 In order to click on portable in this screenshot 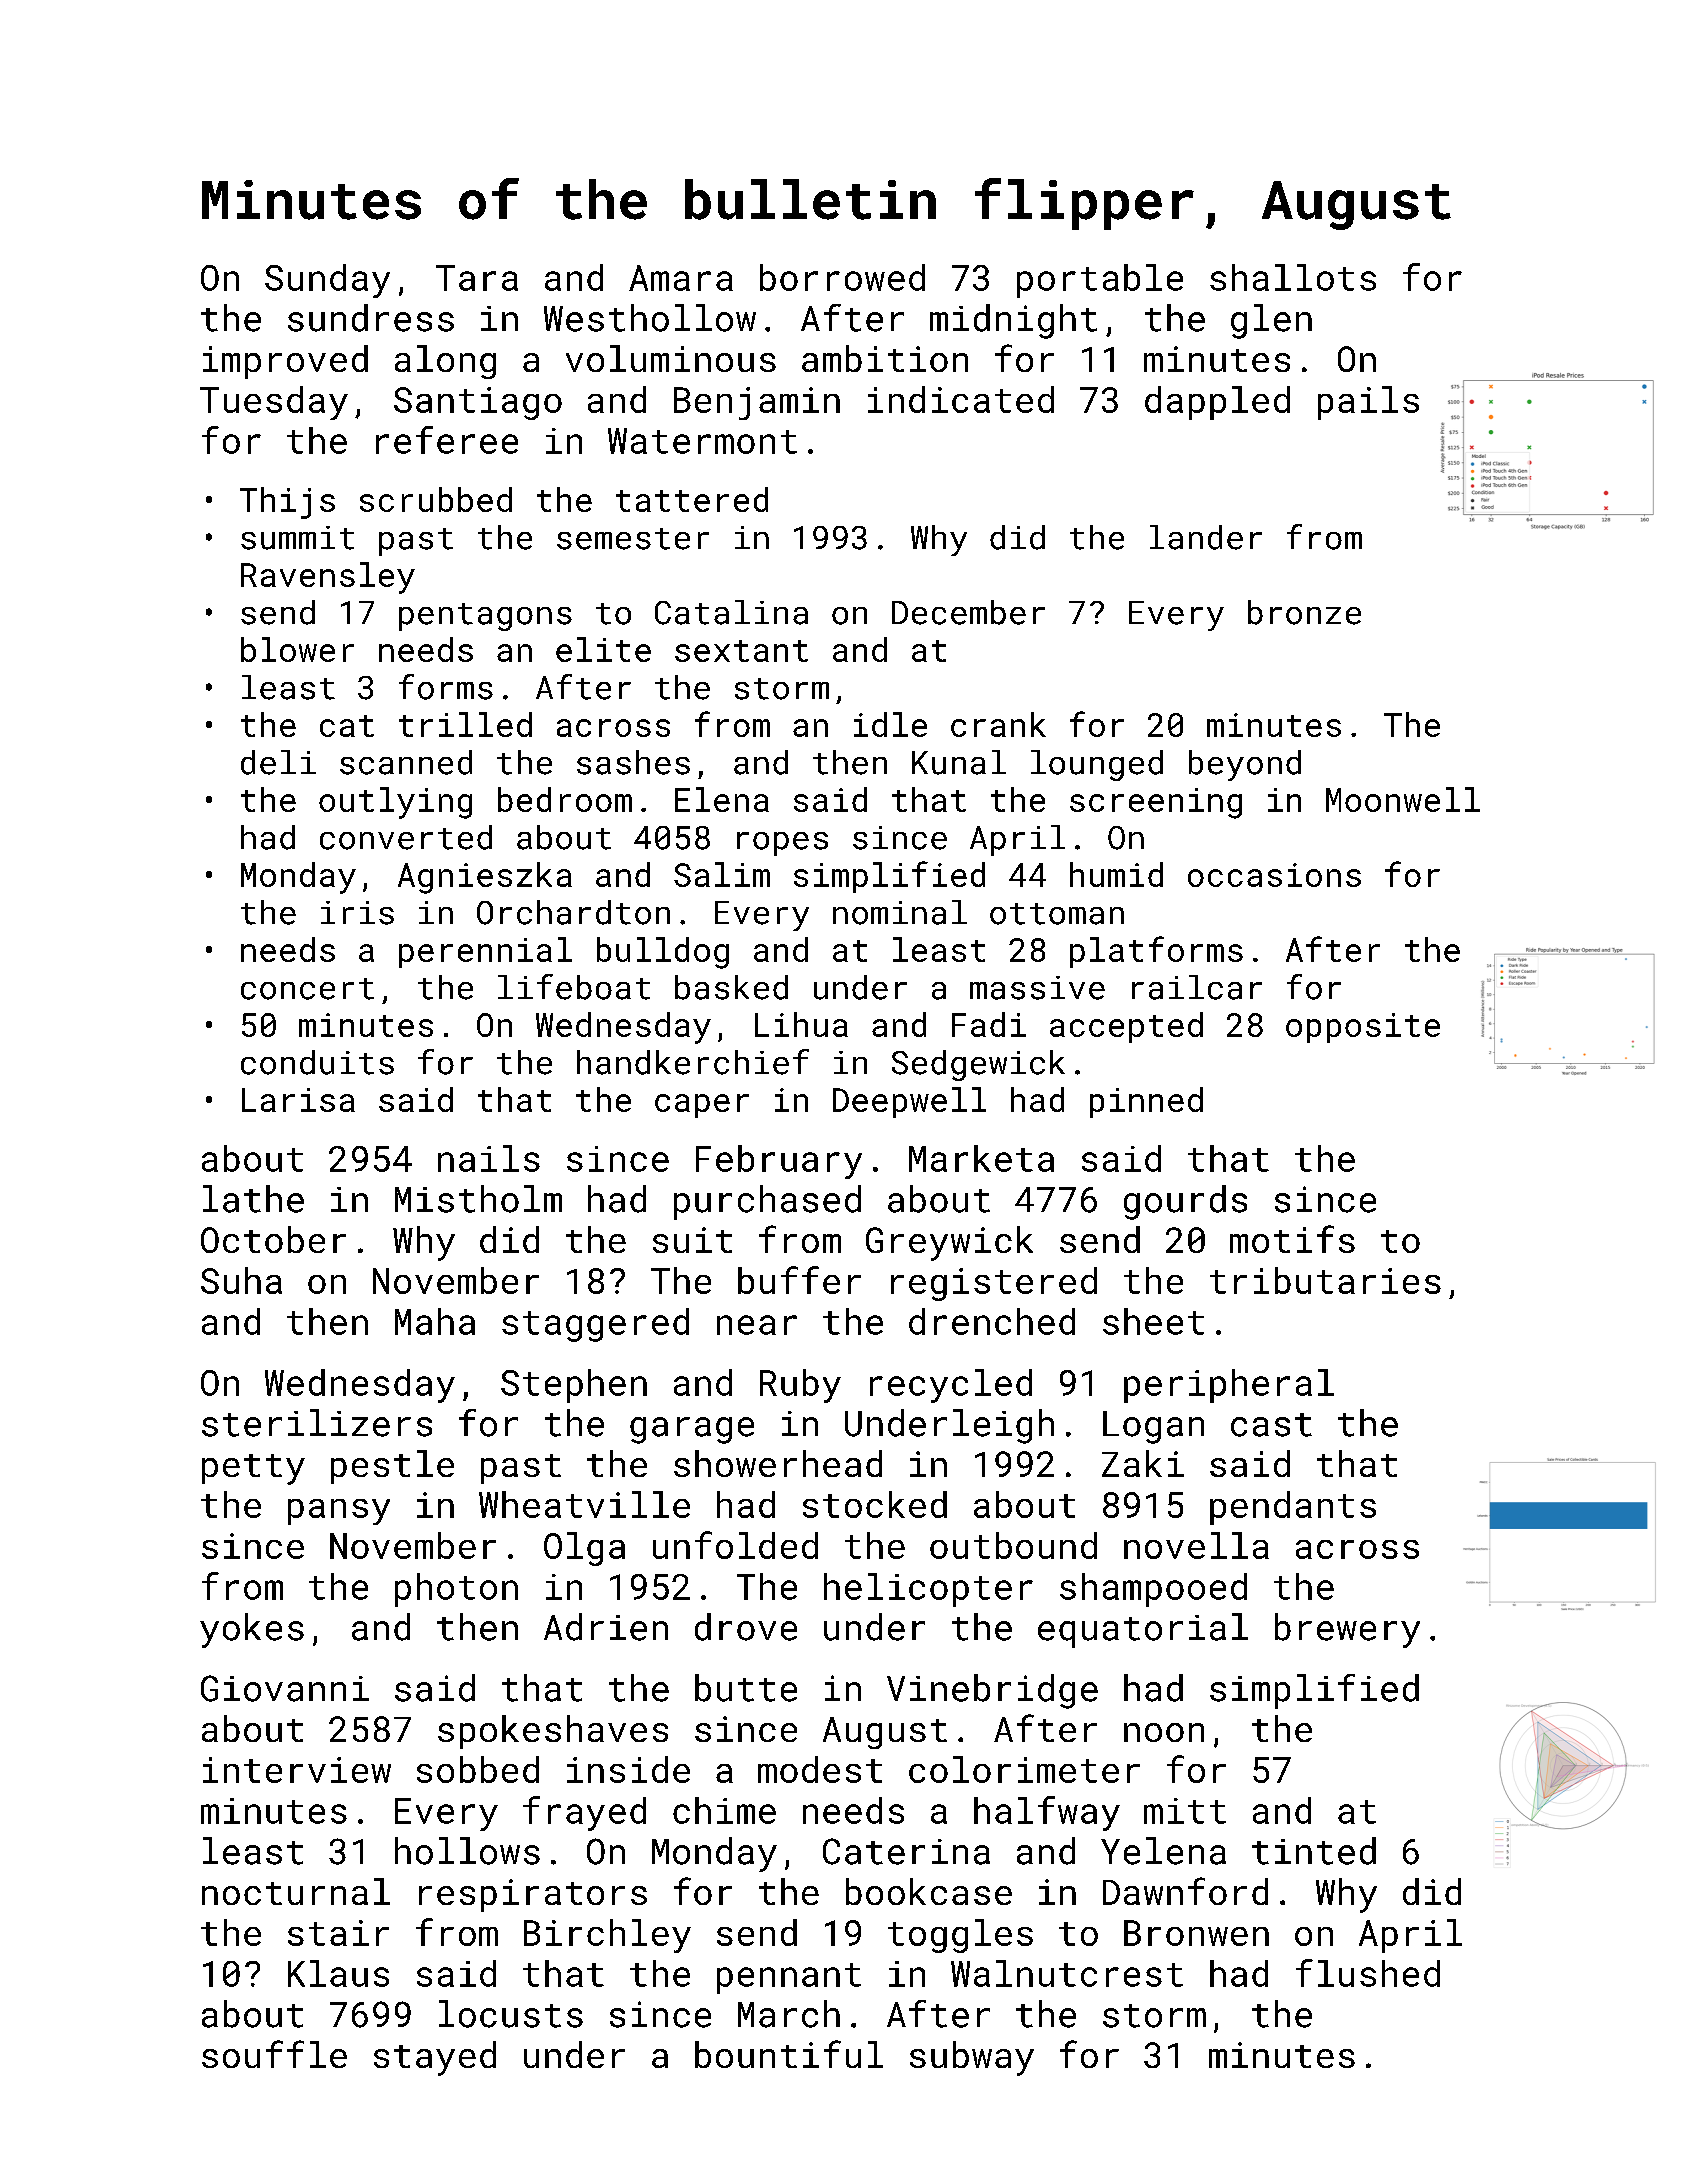, I will do `click(1100, 281)`.
